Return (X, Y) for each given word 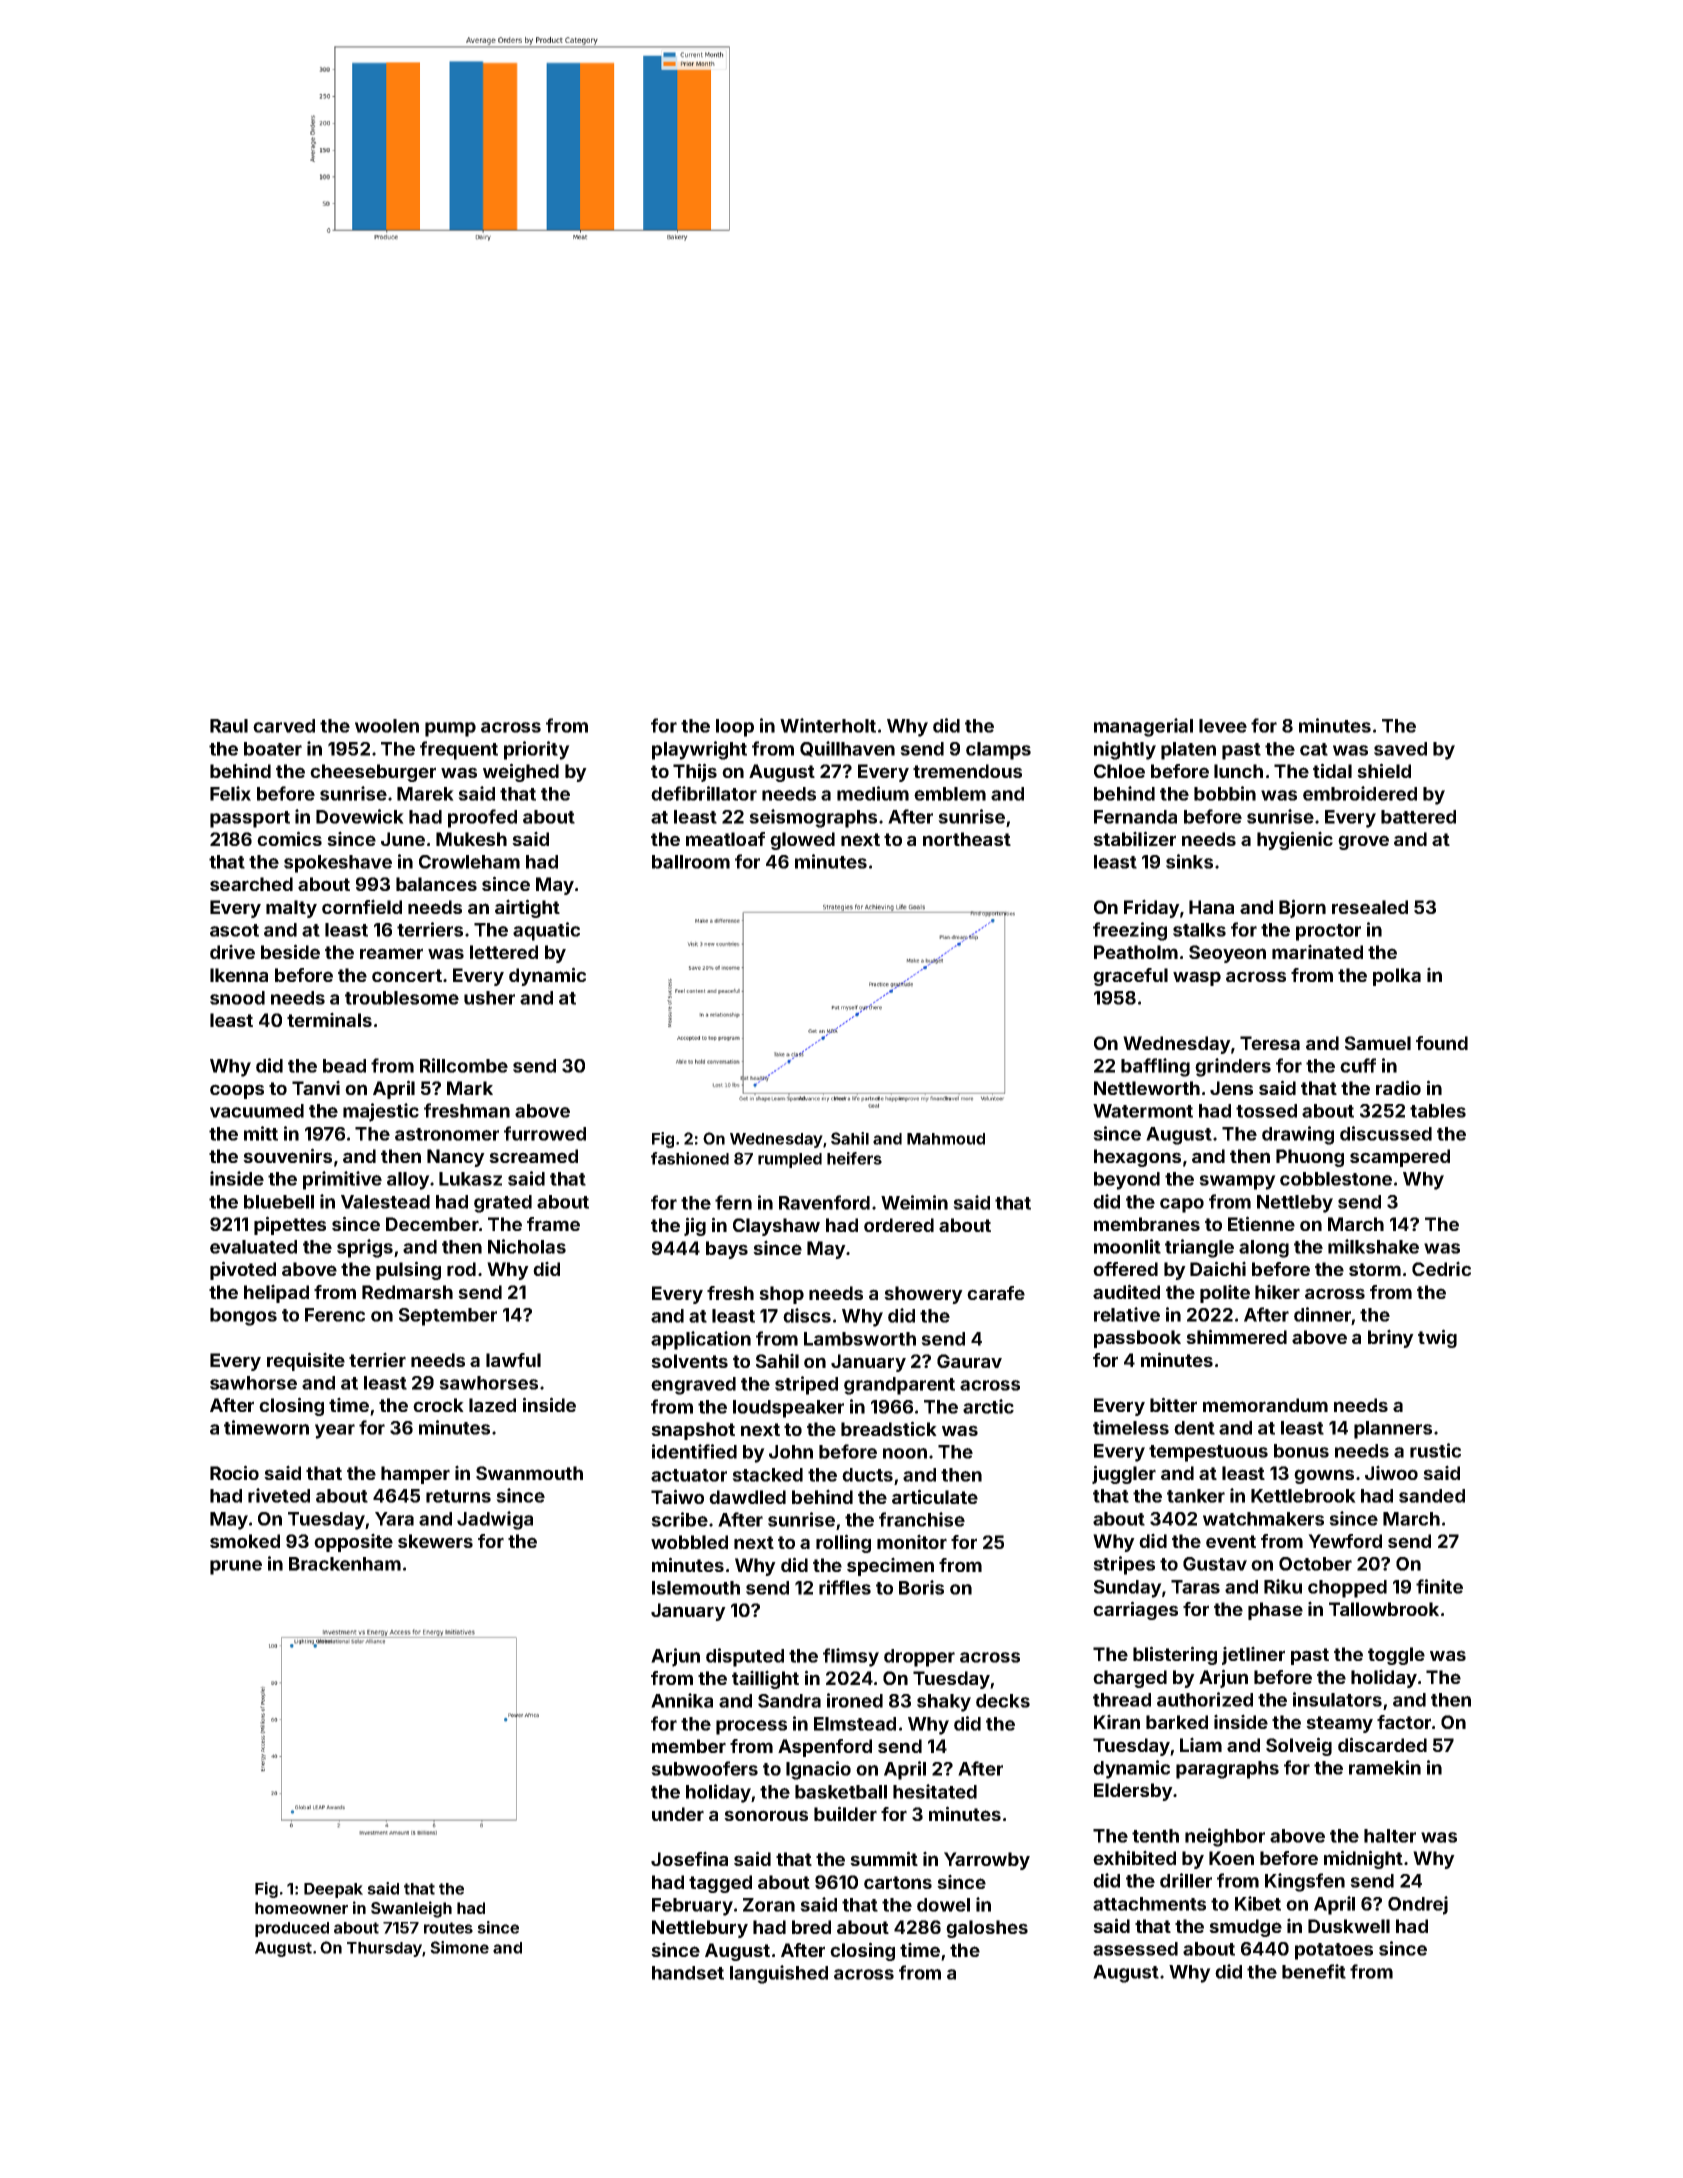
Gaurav (969, 1361)
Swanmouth (529, 1473)
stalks (1199, 930)
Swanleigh (411, 1909)
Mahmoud (946, 1139)
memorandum (1265, 1405)
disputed (745, 1657)
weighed (521, 772)
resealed (1370, 907)
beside (290, 951)
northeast (967, 839)
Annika (682, 1700)
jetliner (1253, 1655)
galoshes (987, 1929)
